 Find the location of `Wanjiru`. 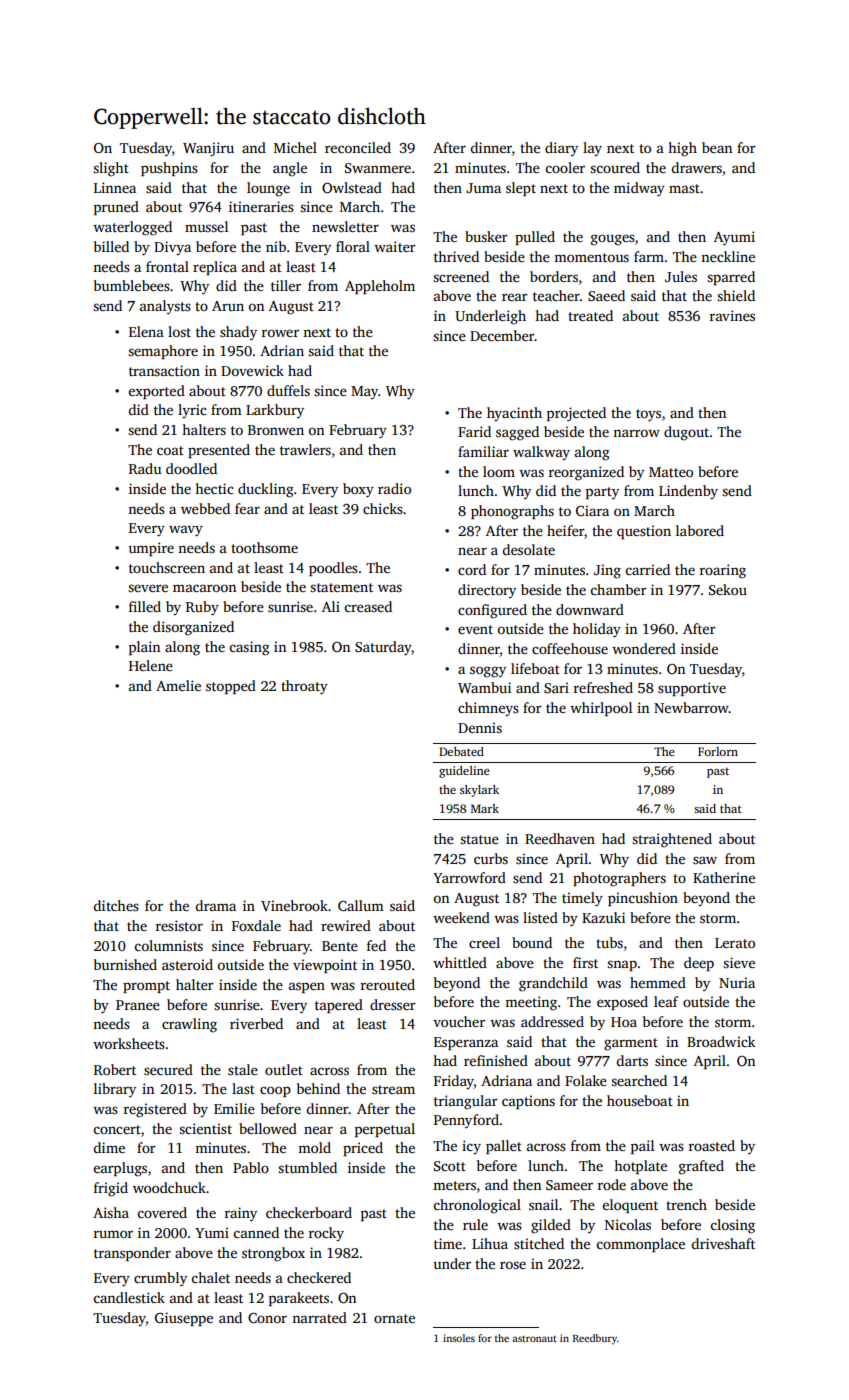

Wanjiru is located at coordinates (208, 149).
